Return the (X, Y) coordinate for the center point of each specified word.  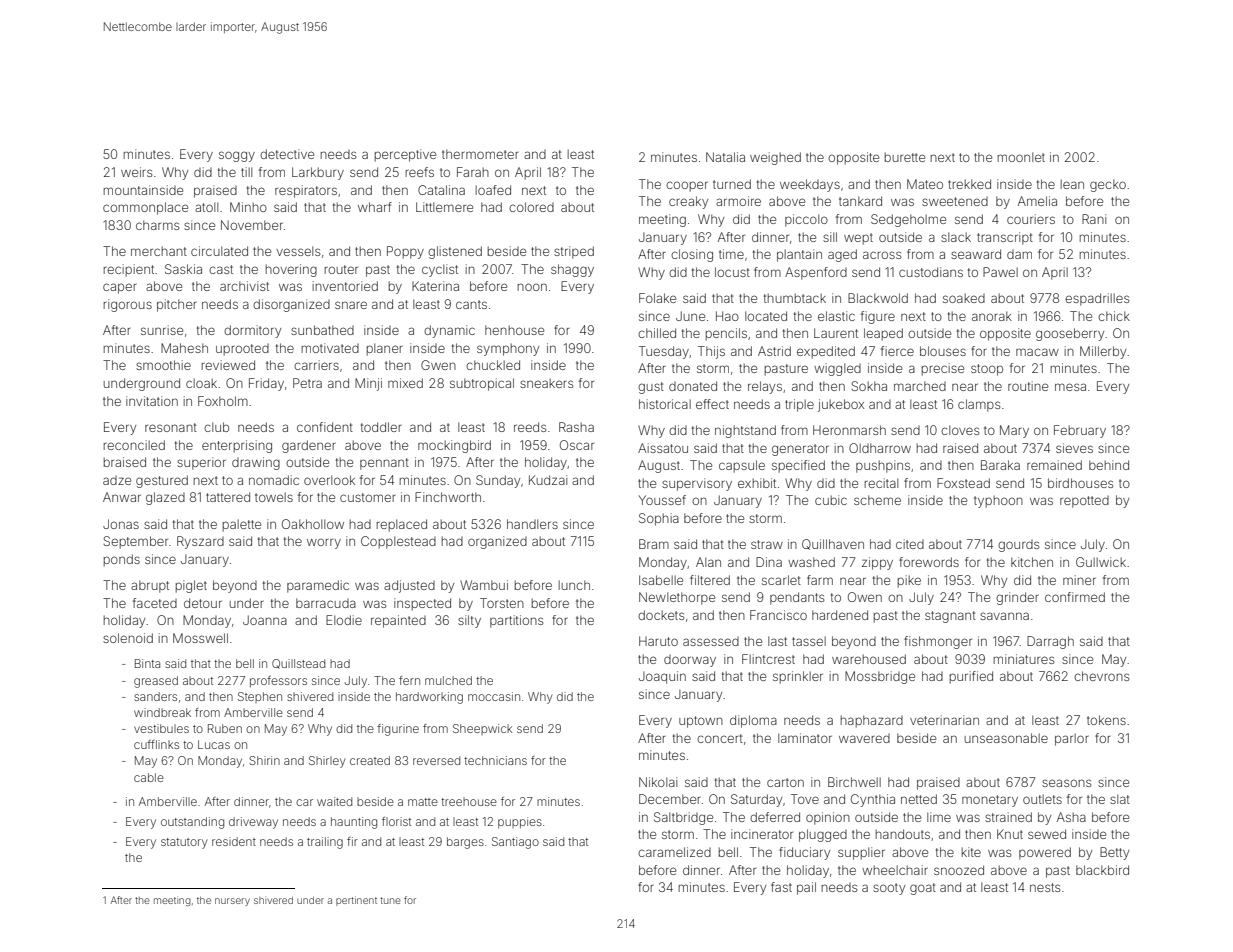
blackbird (1102, 870)
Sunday (498, 481)
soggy (237, 156)
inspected (422, 604)
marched (920, 386)
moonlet (1021, 157)
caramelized (674, 852)
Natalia (725, 157)
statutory (184, 843)
